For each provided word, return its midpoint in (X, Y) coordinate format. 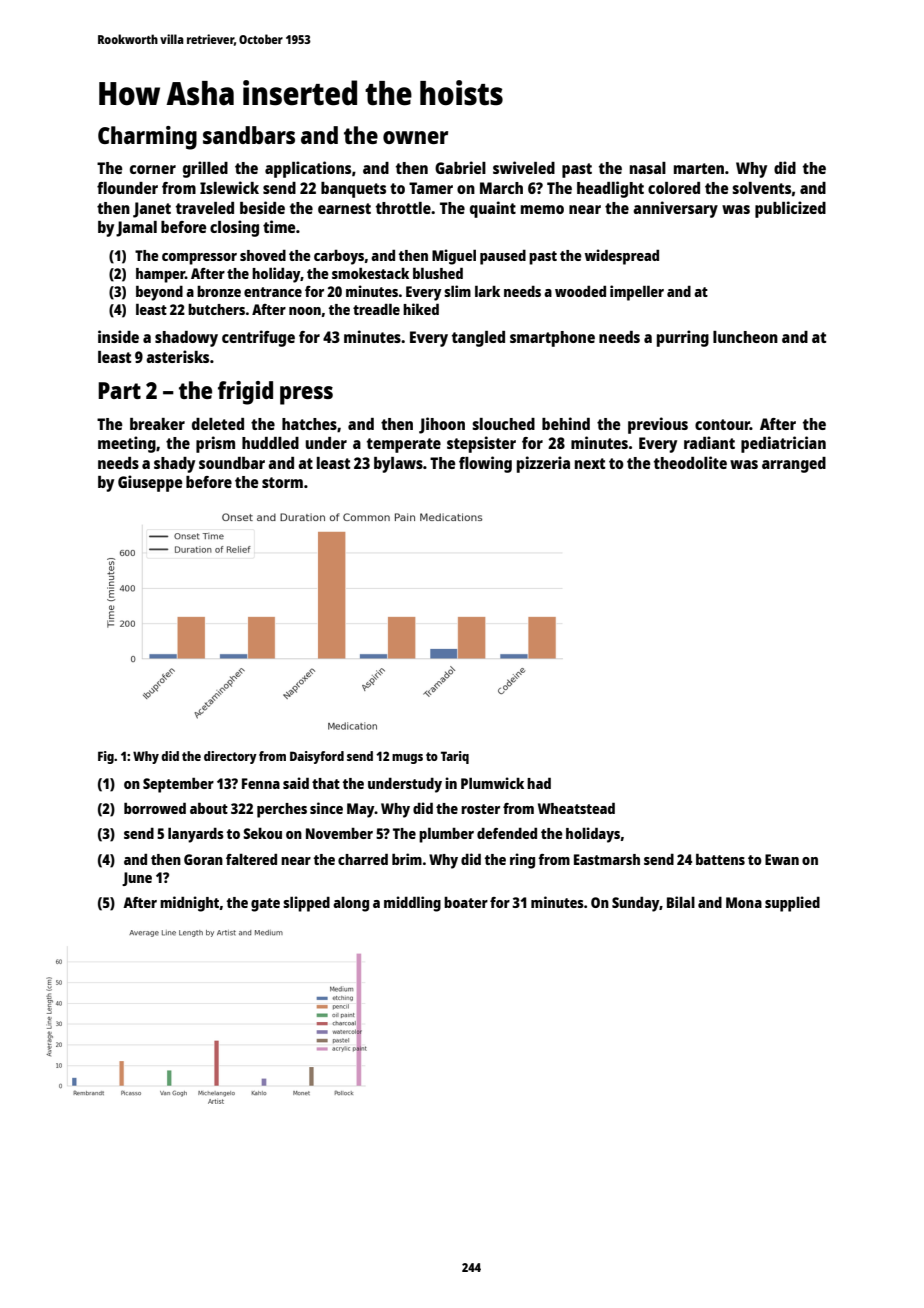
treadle (376, 309)
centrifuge (258, 338)
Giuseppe (150, 483)
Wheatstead (576, 808)
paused (503, 257)
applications (308, 169)
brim (407, 859)
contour (722, 424)
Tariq (455, 757)
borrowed (155, 808)
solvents (761, 188)
